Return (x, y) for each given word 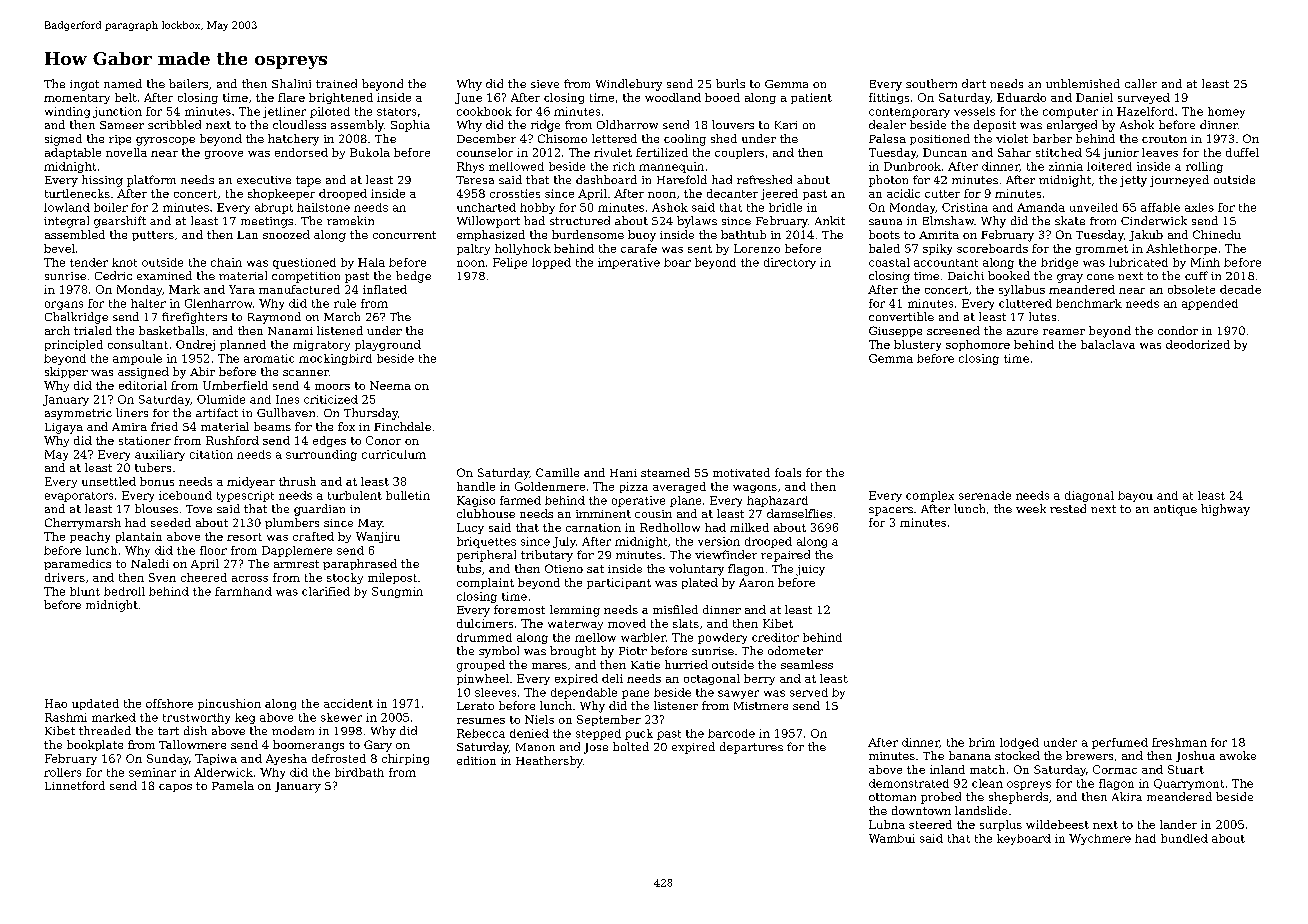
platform (151, 181)
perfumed (1120, 743)
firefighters (194, 318)
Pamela (233, 785)
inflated (385, 289)
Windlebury (629, 85)
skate (1070, 220)
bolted (631, 746)
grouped (481, 666)
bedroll (124, 591)
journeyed (1179, 181)
